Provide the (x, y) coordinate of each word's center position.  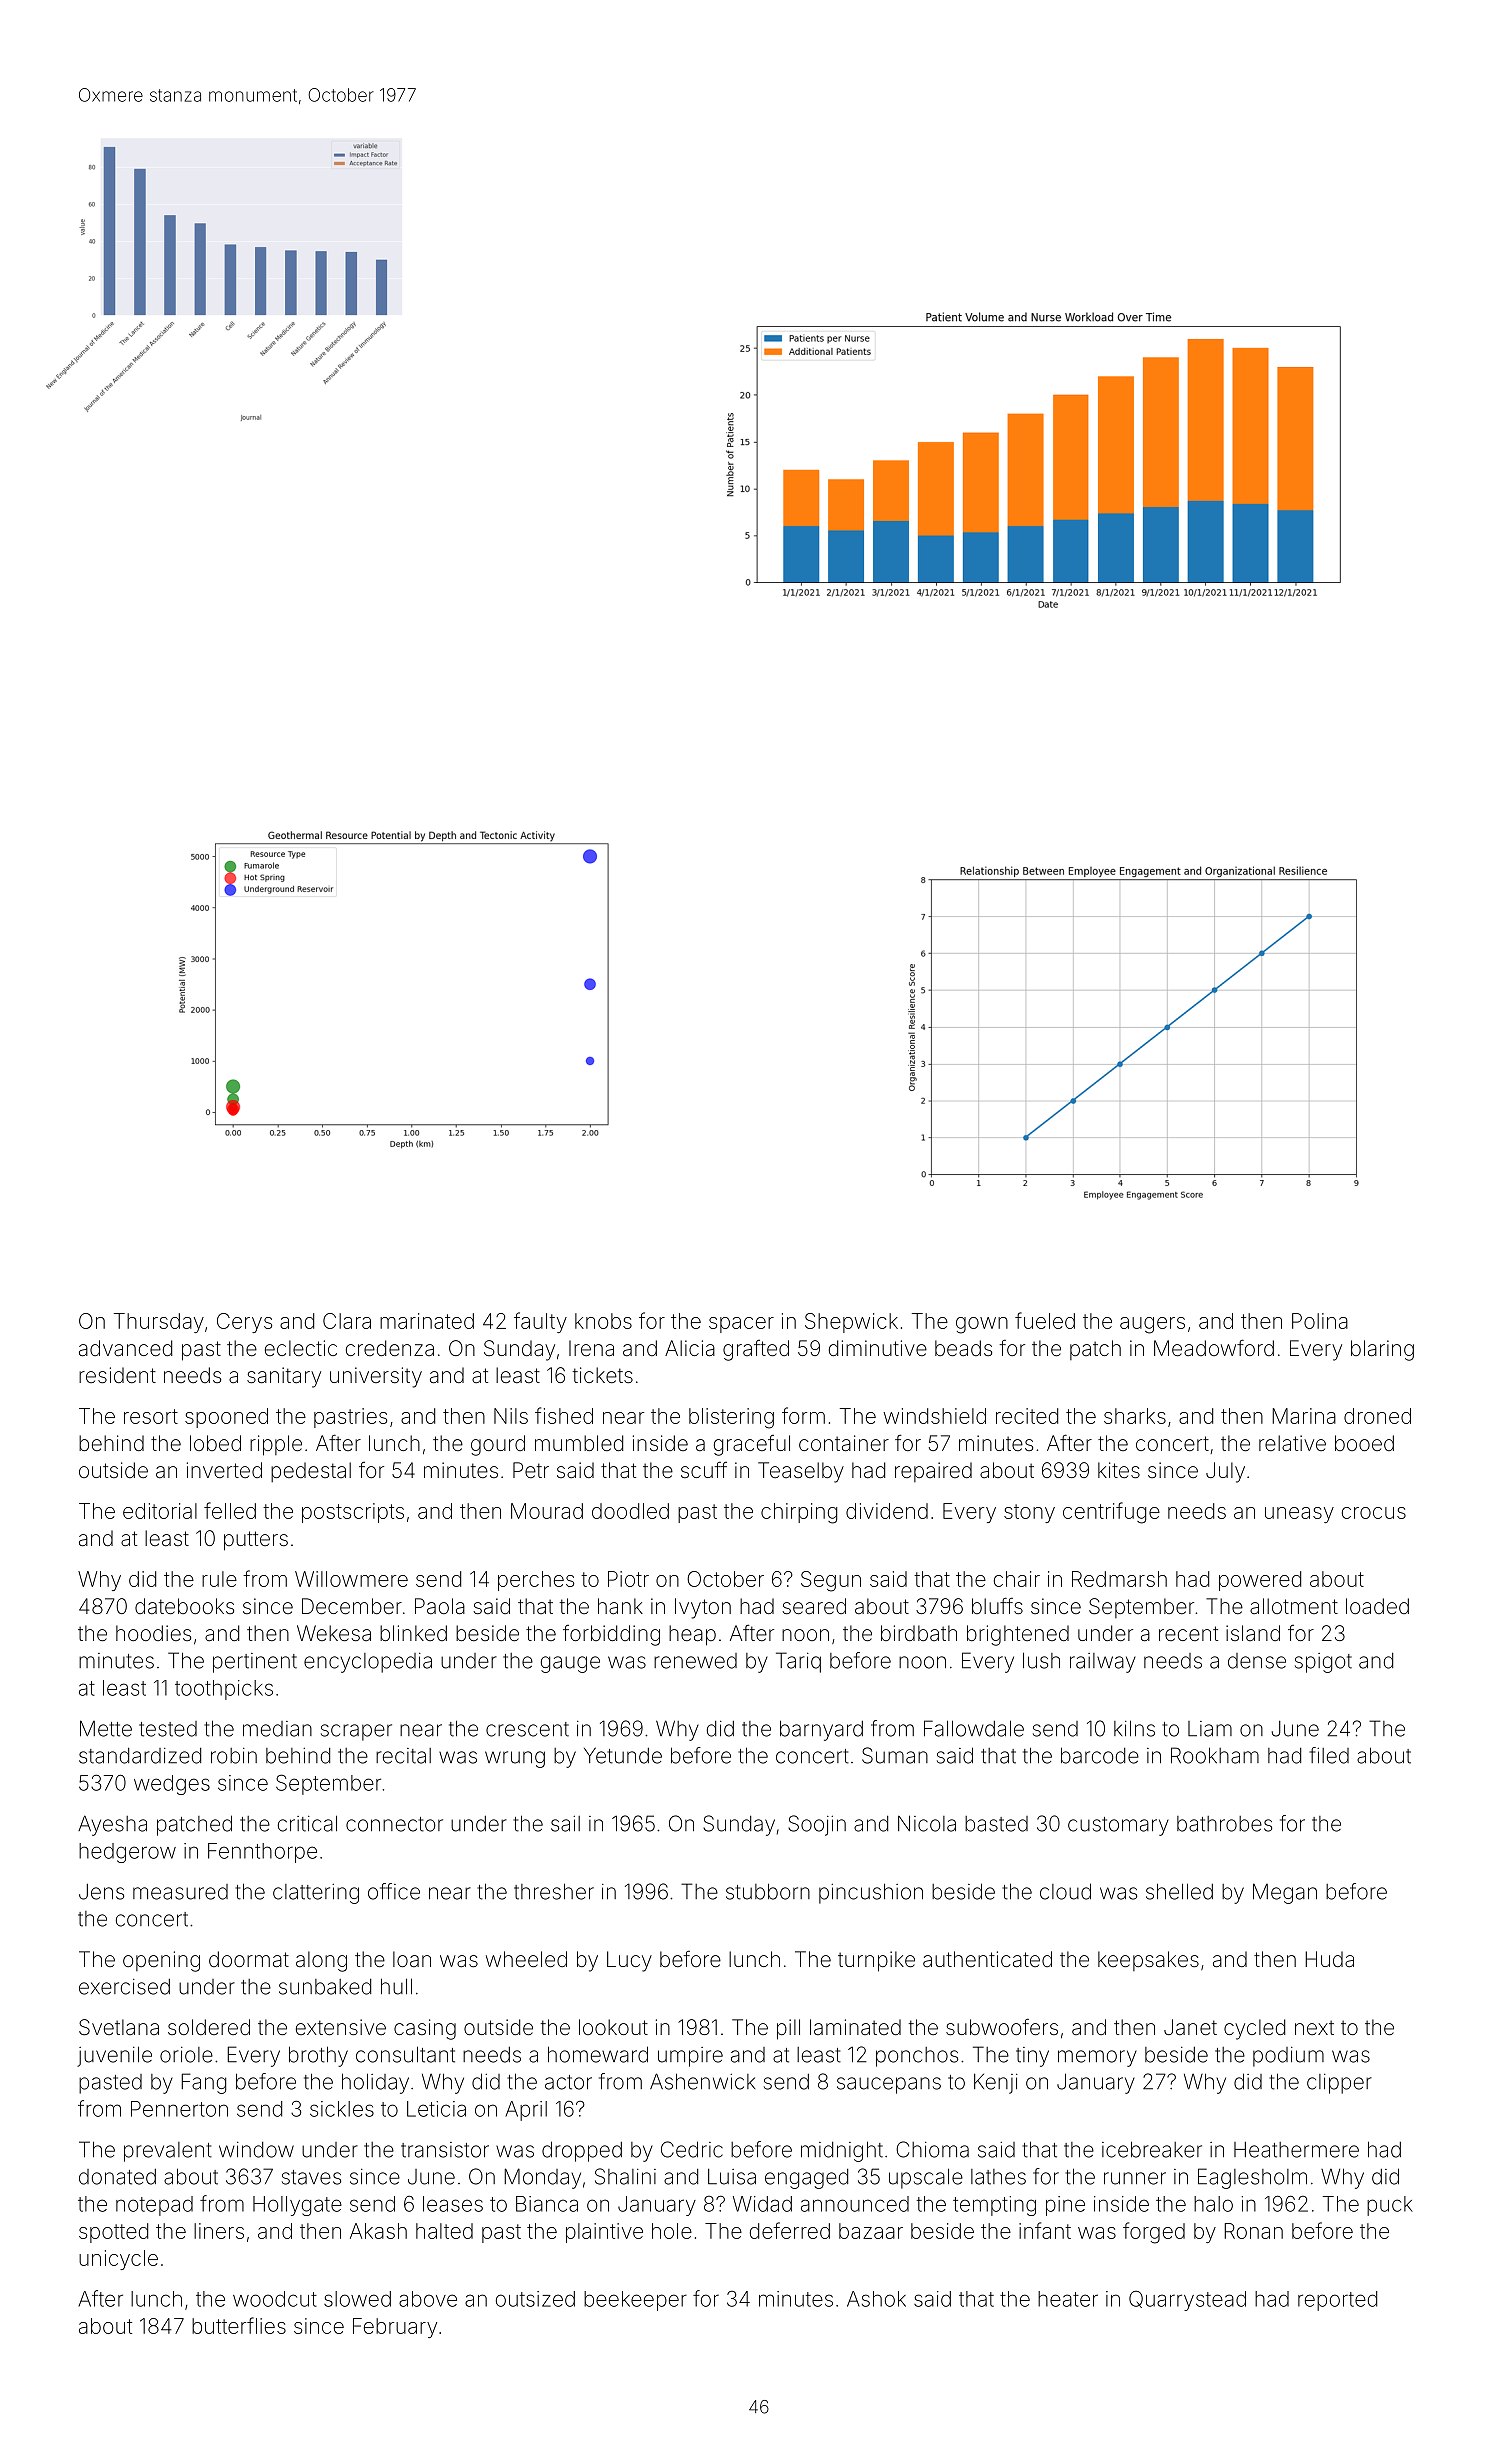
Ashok (876, 2299)
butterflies (239, 2325)
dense (1257, 1661)
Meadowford (1214, 1348)
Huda (1329, 1959)
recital (403, 1756)
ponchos (917, 2057)
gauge (570, 1664)
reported (1337, 2301)
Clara (347, 1321)
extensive (341, 2027)
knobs (603, 1321)
